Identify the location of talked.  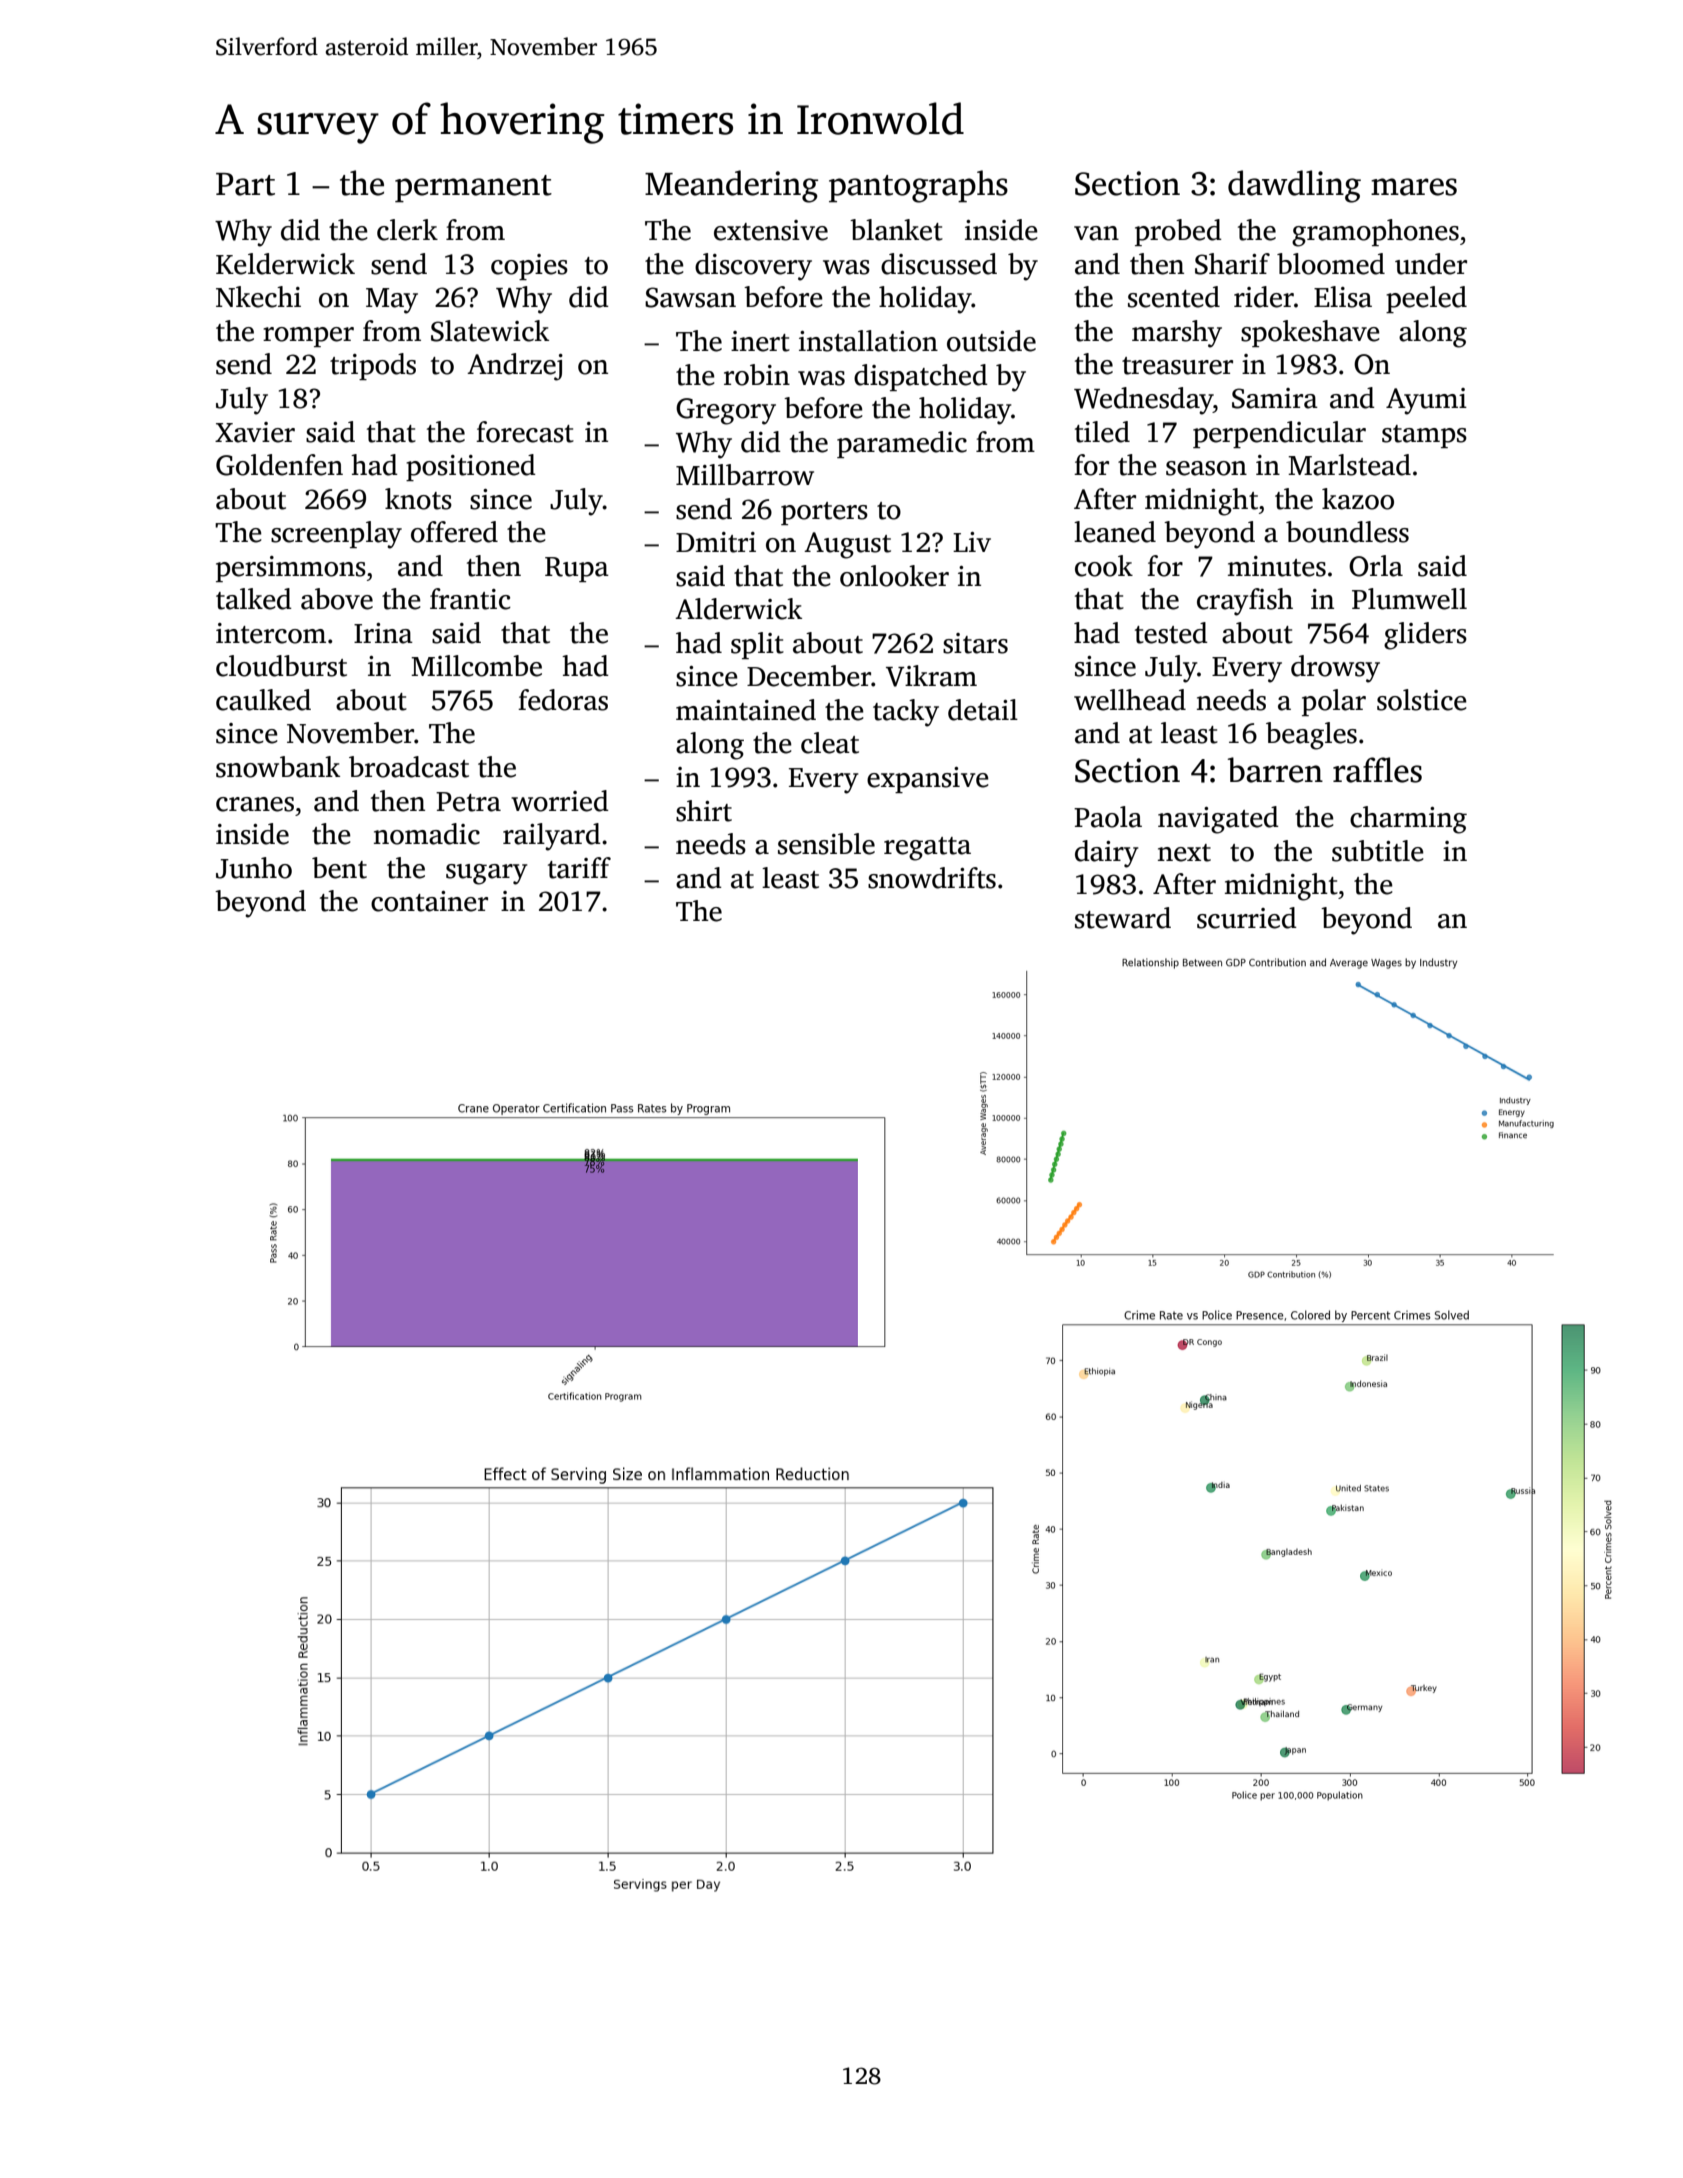
(254, 599).
